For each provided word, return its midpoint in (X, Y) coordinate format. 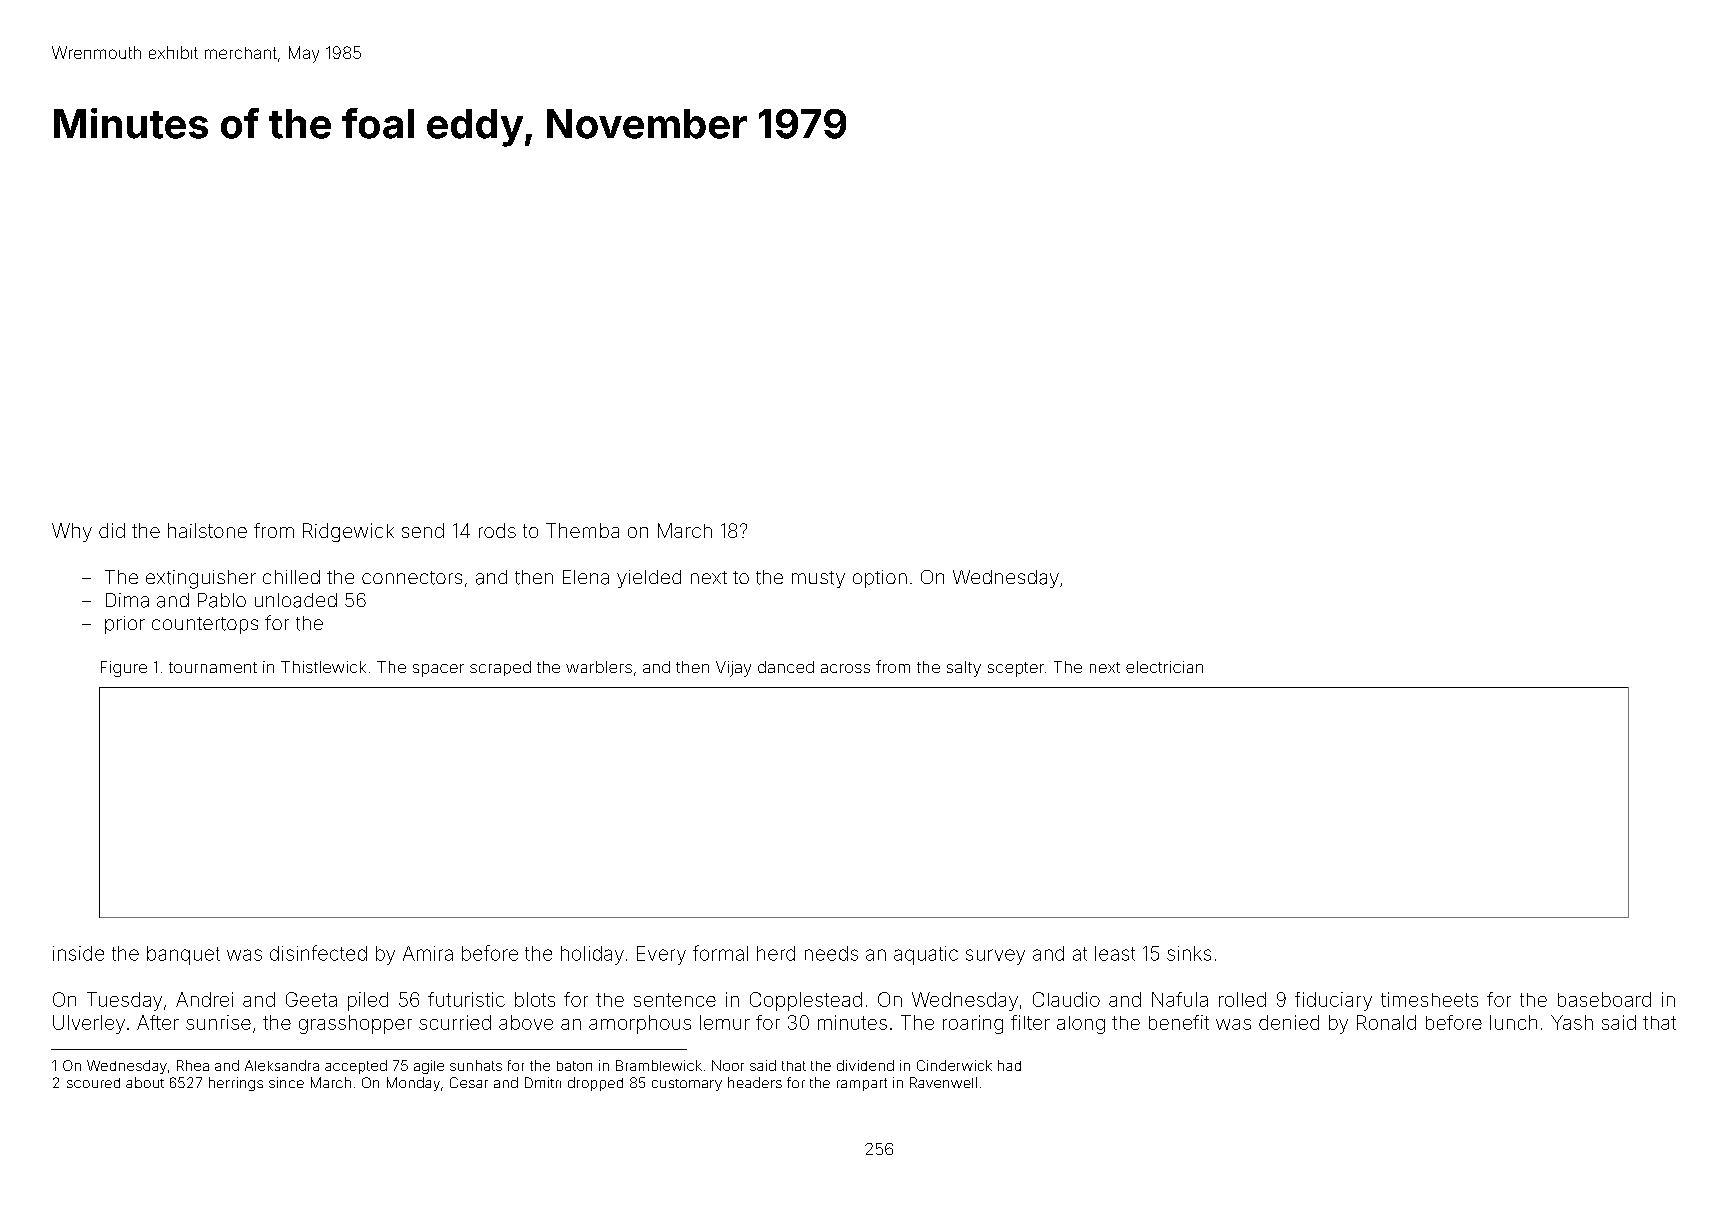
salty (964, 669)
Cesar (469, 1082)
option (880, 579)
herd (776, 953)
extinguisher (201, 579)
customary (687, 1085)
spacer (438, 670)
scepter (1016, 669)
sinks (1189, 953)
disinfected (318, 953)
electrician (1164, 667)
